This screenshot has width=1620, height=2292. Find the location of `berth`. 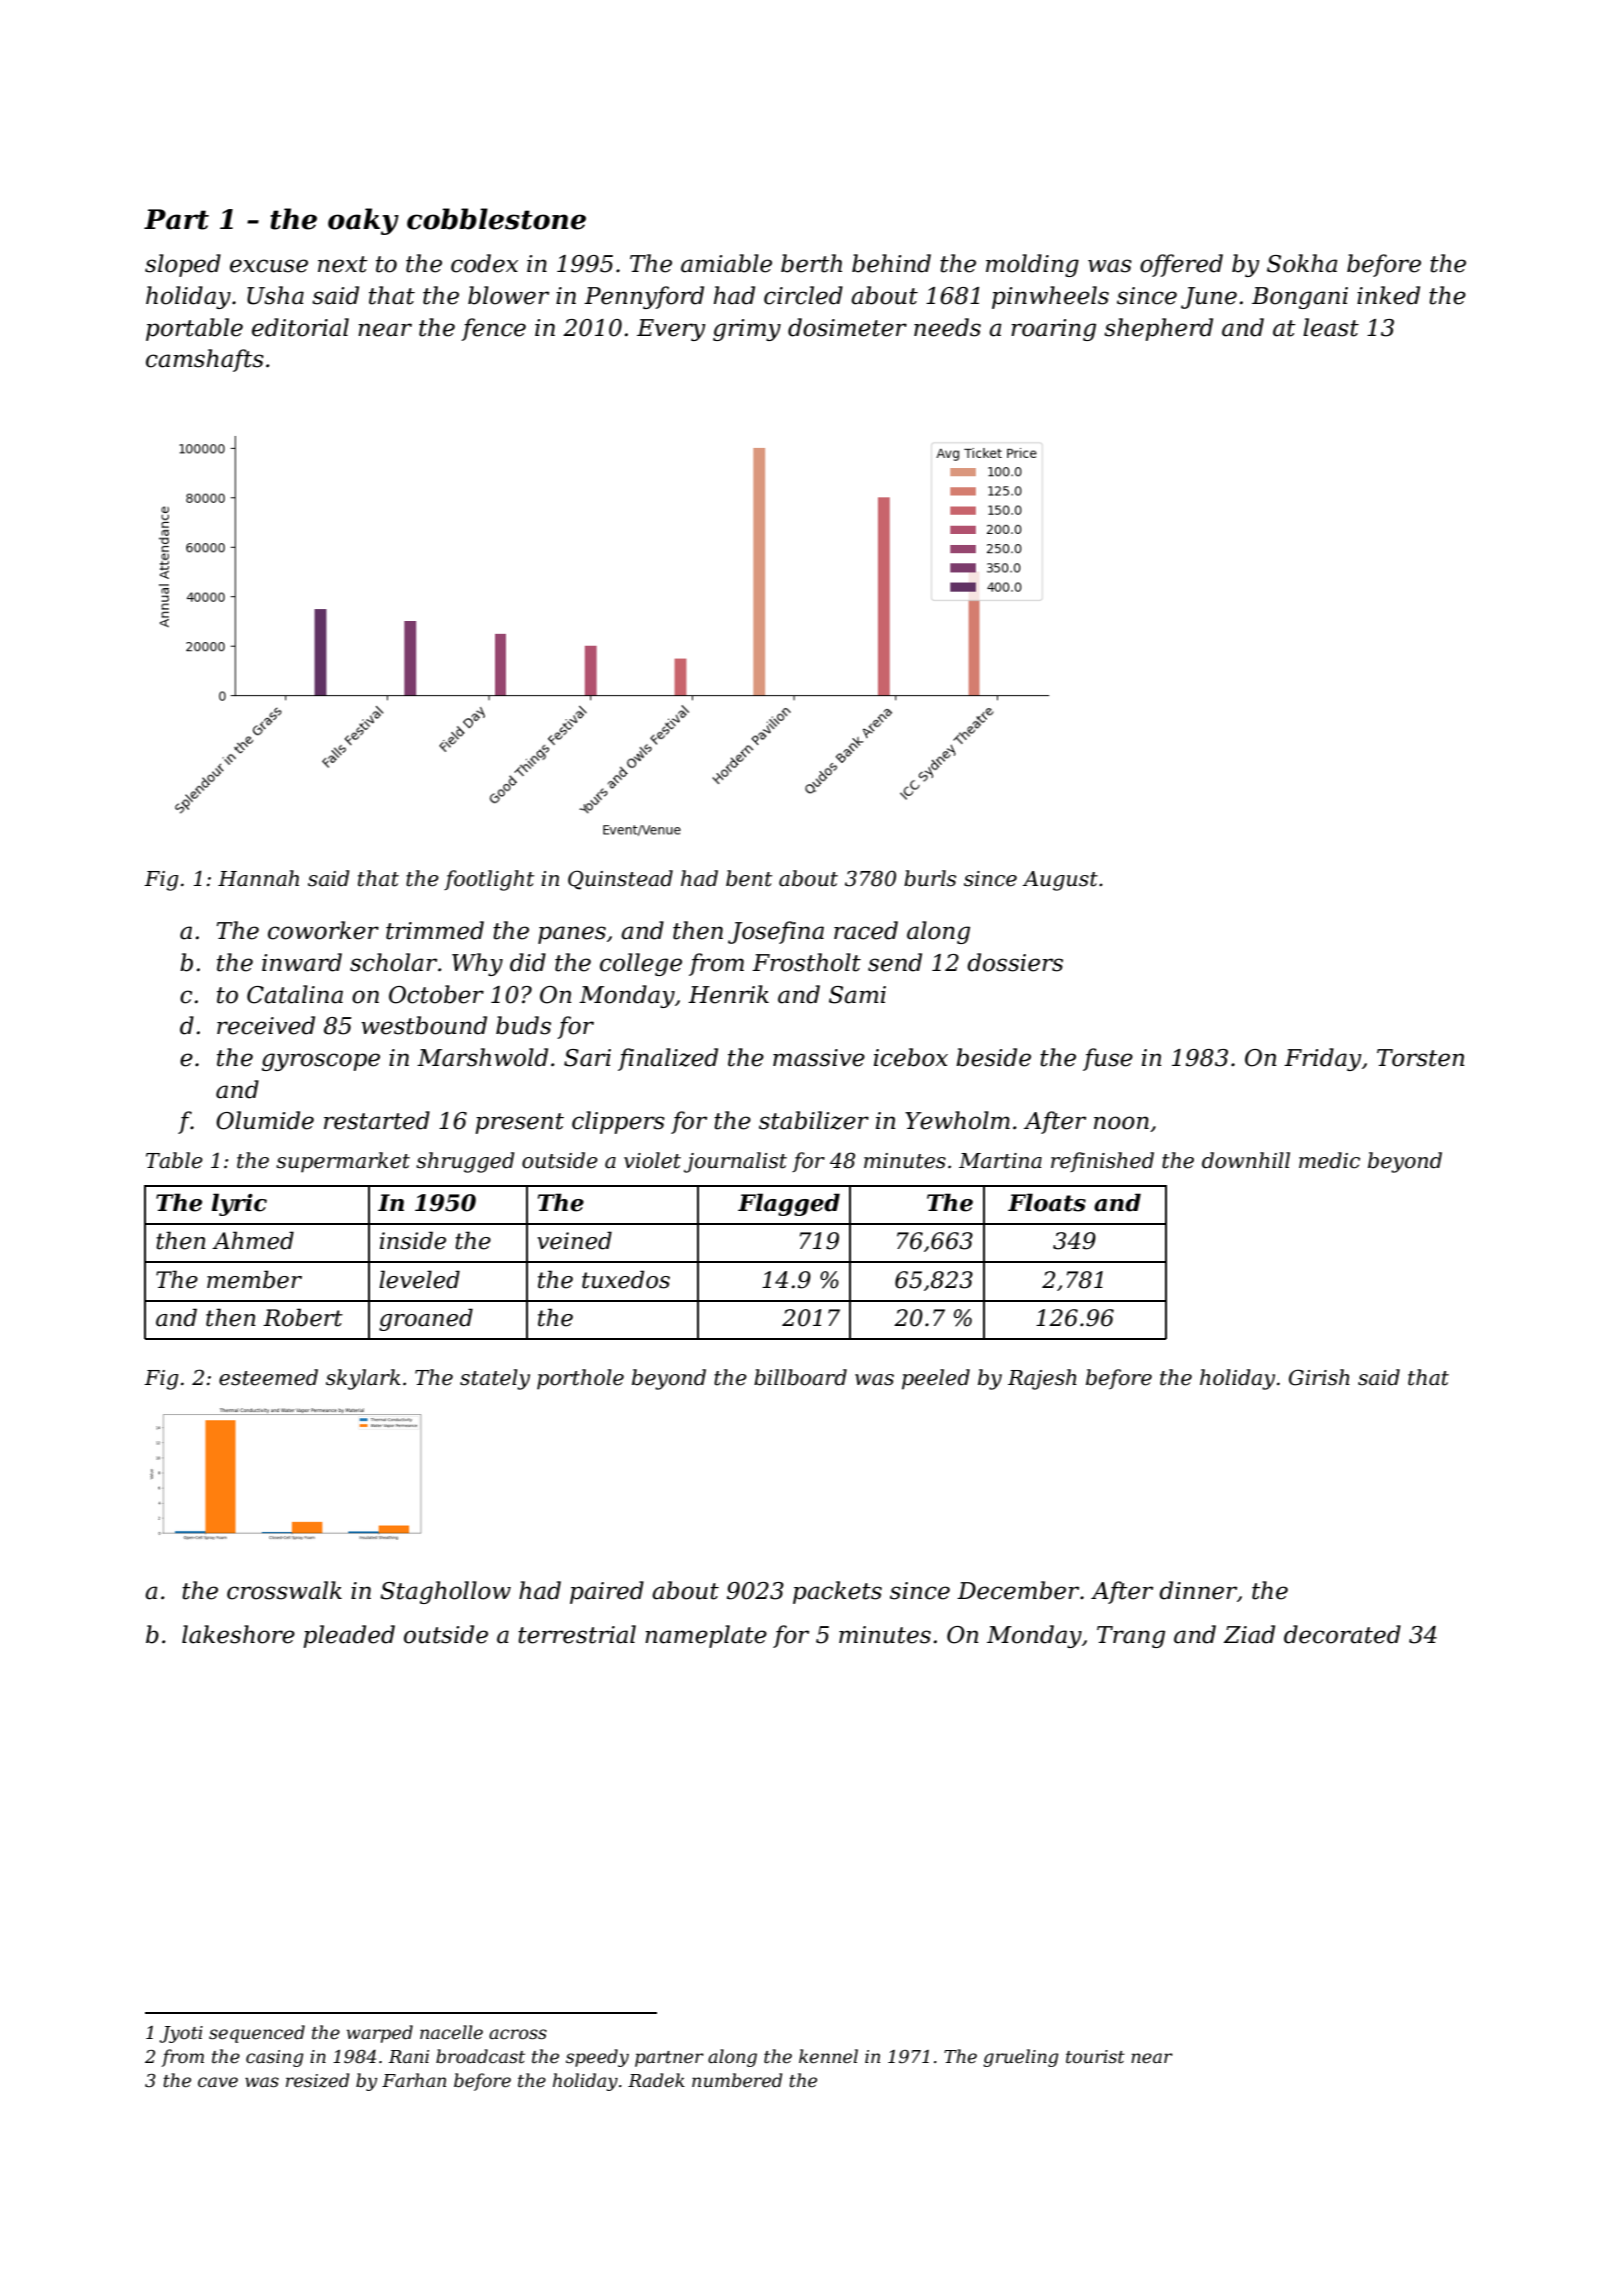

berth is located at coordinates (811, 263).
